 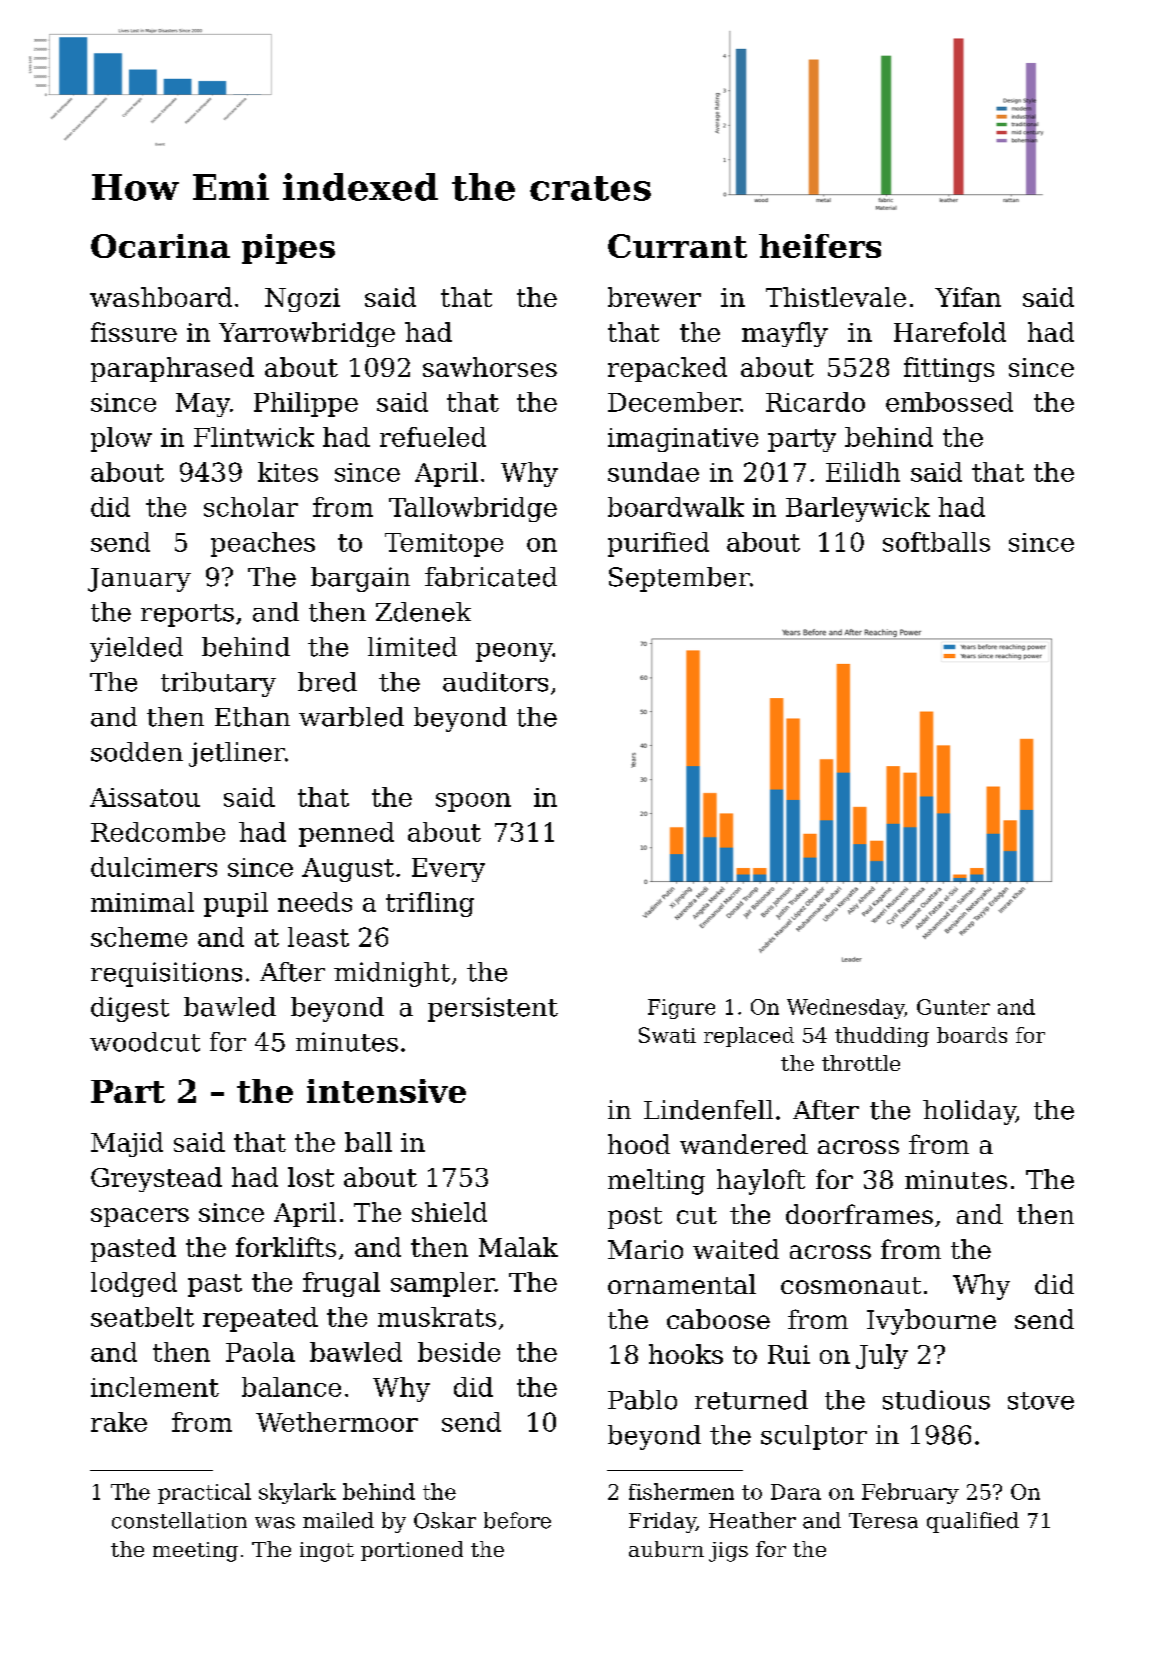 I want to click on qualified, so click(x=973, y=1522).
